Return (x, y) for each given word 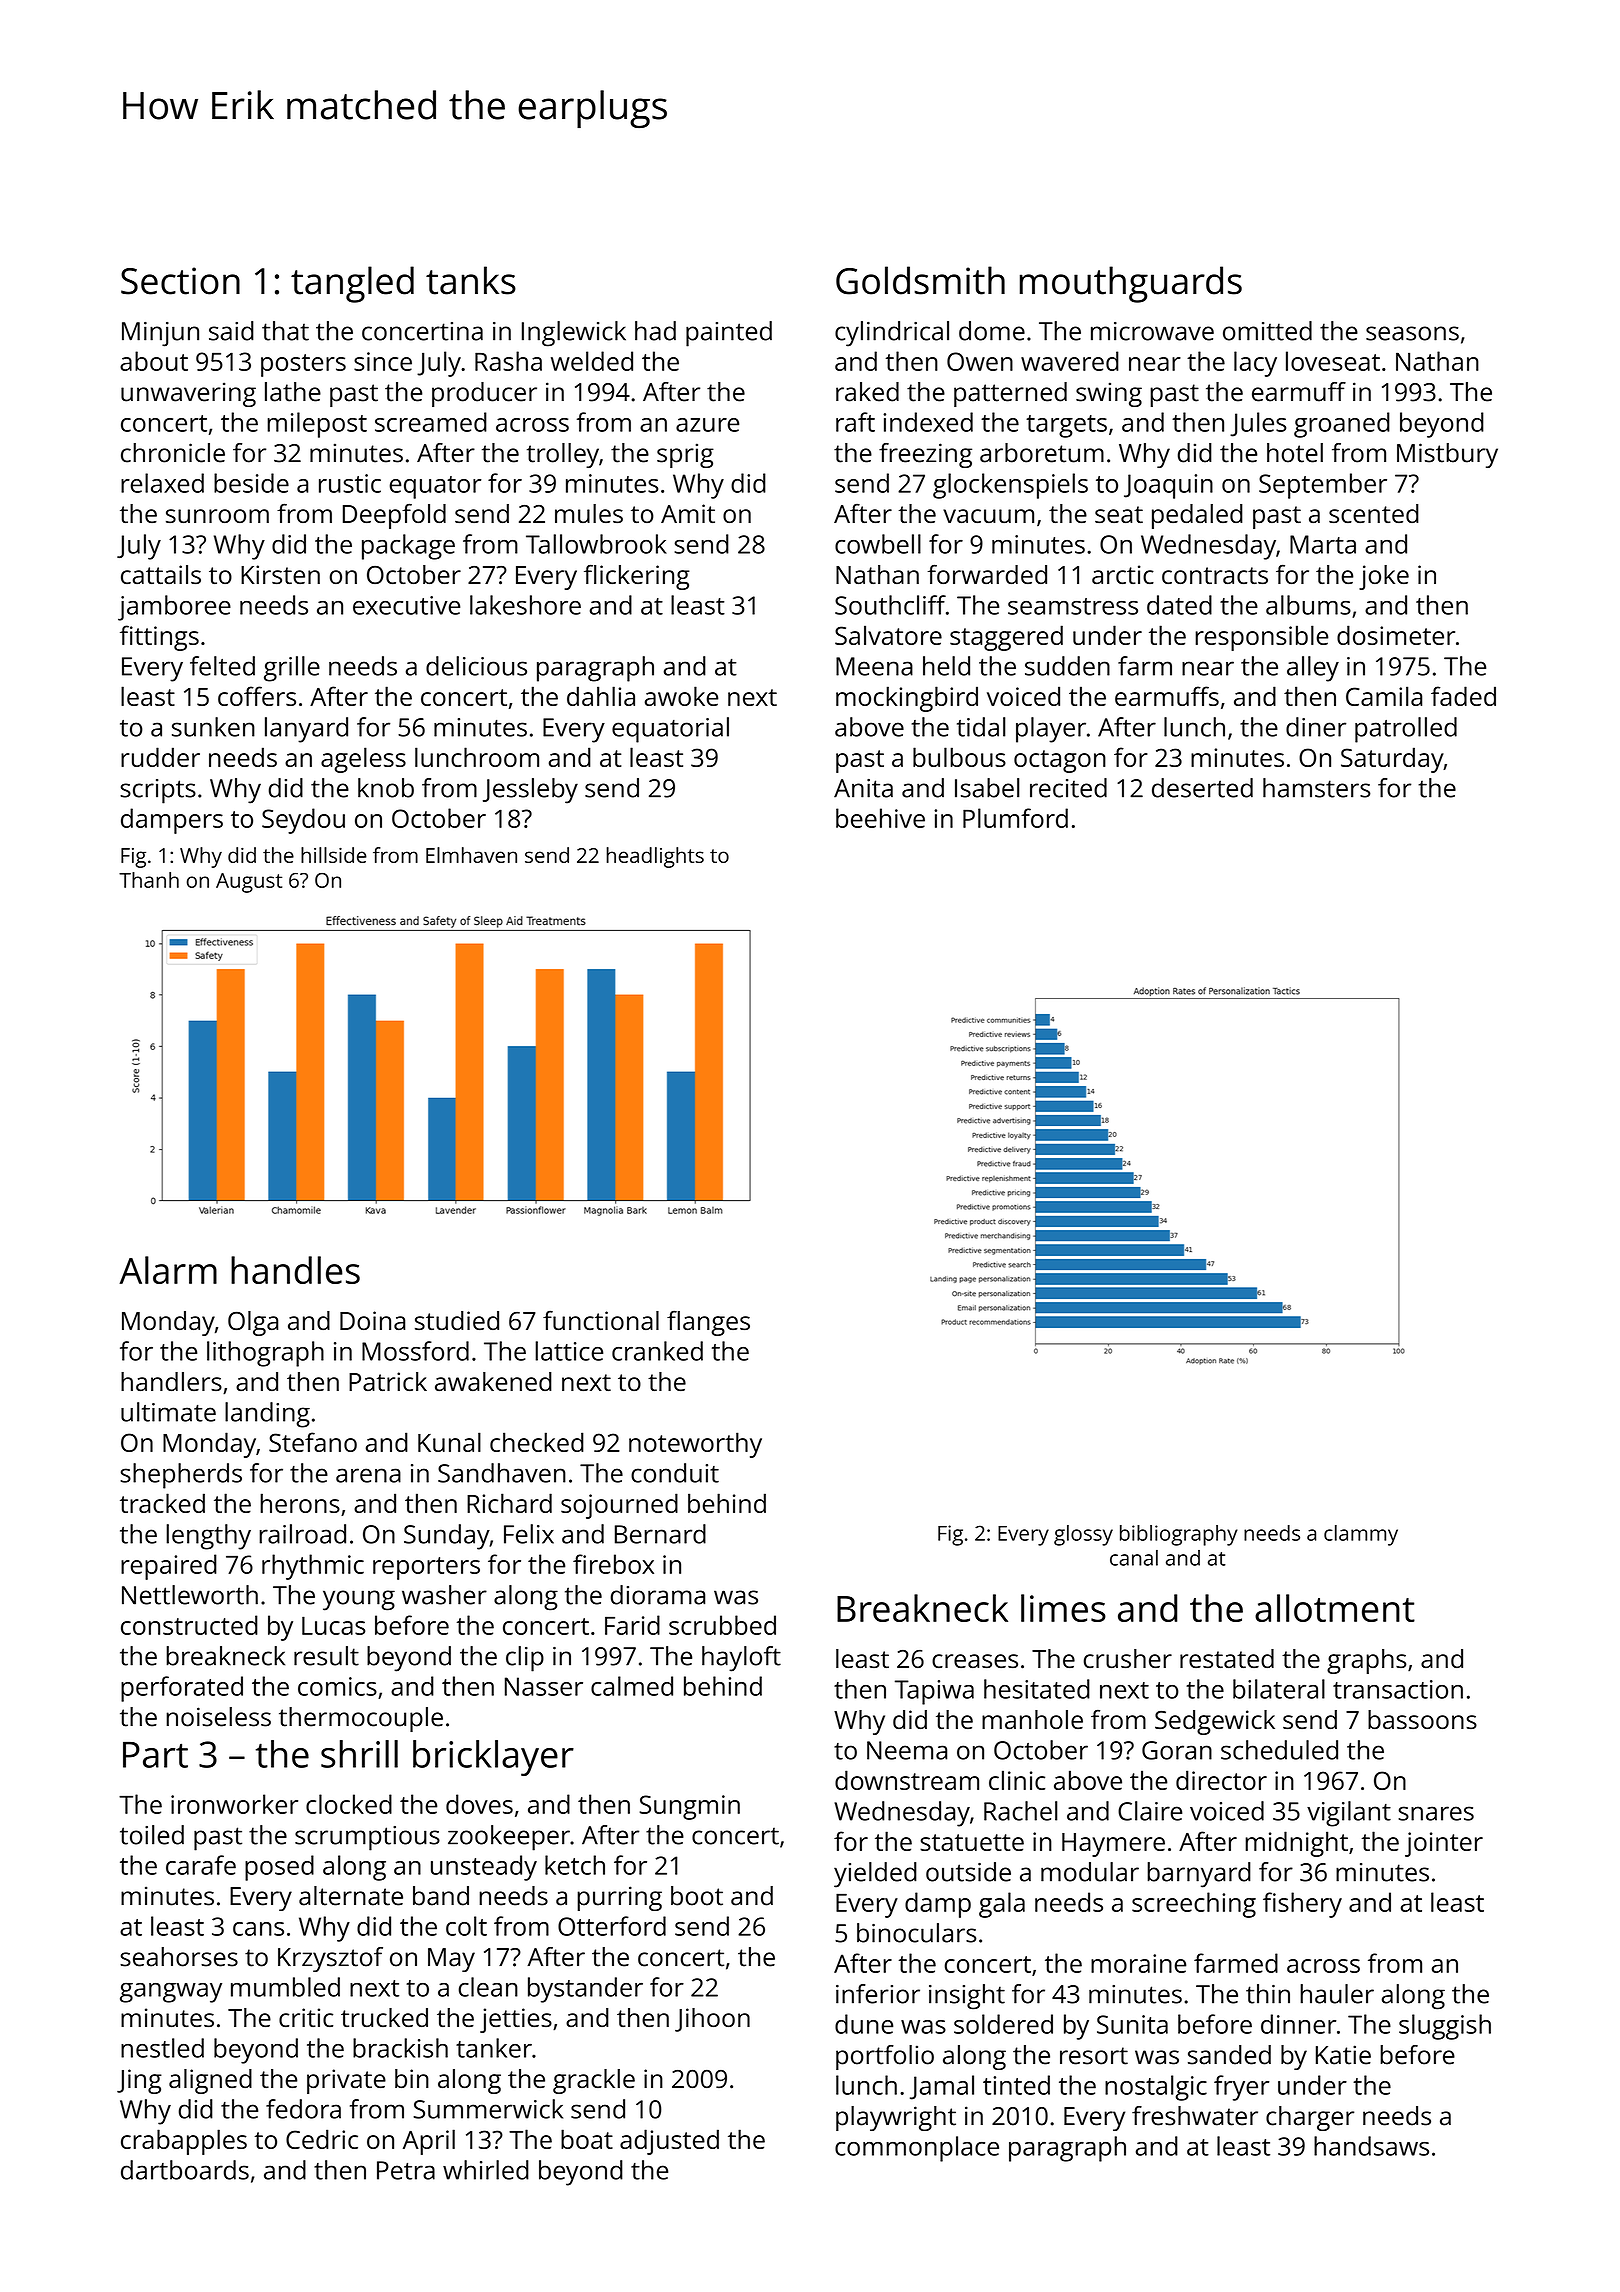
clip (525, 1659)
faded (1463, 696)
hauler (1337, 1994)
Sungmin (689, 1807)
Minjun (160, 334)
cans (258, 1929)
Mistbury (1447, 455)
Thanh (149, 880)
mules (589, 513)
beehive (880, 818)
